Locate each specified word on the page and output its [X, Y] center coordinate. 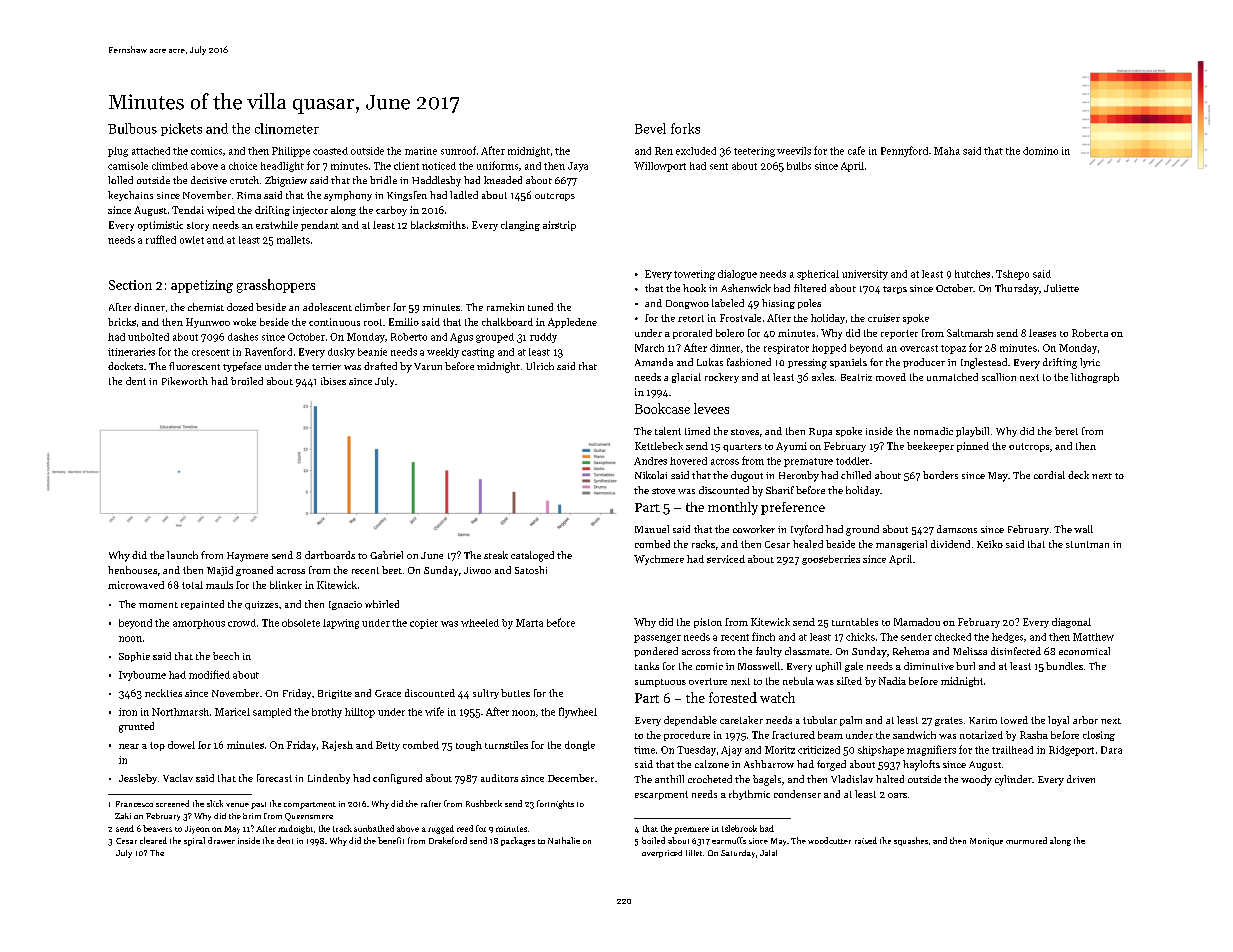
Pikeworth [185, 381]
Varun [428, 366]
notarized [981, 735]
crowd [242, 623]
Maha [947, 151]
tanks [647, 666]
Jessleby [138, 779]
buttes [515, 693]
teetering [754, 152]
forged [831, 765]
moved [891, 377]
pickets [181, 129]
